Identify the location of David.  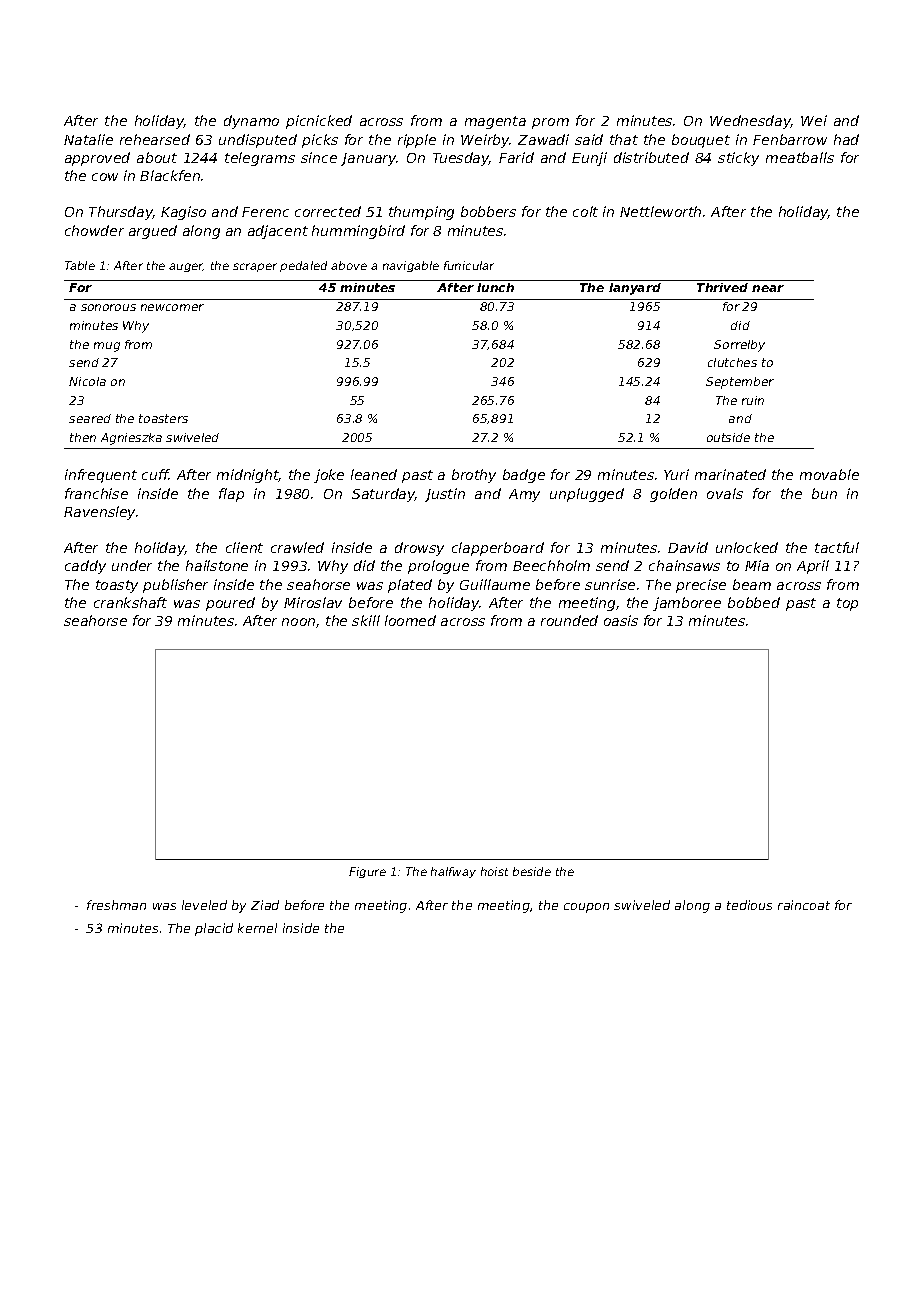
(688, 547).
